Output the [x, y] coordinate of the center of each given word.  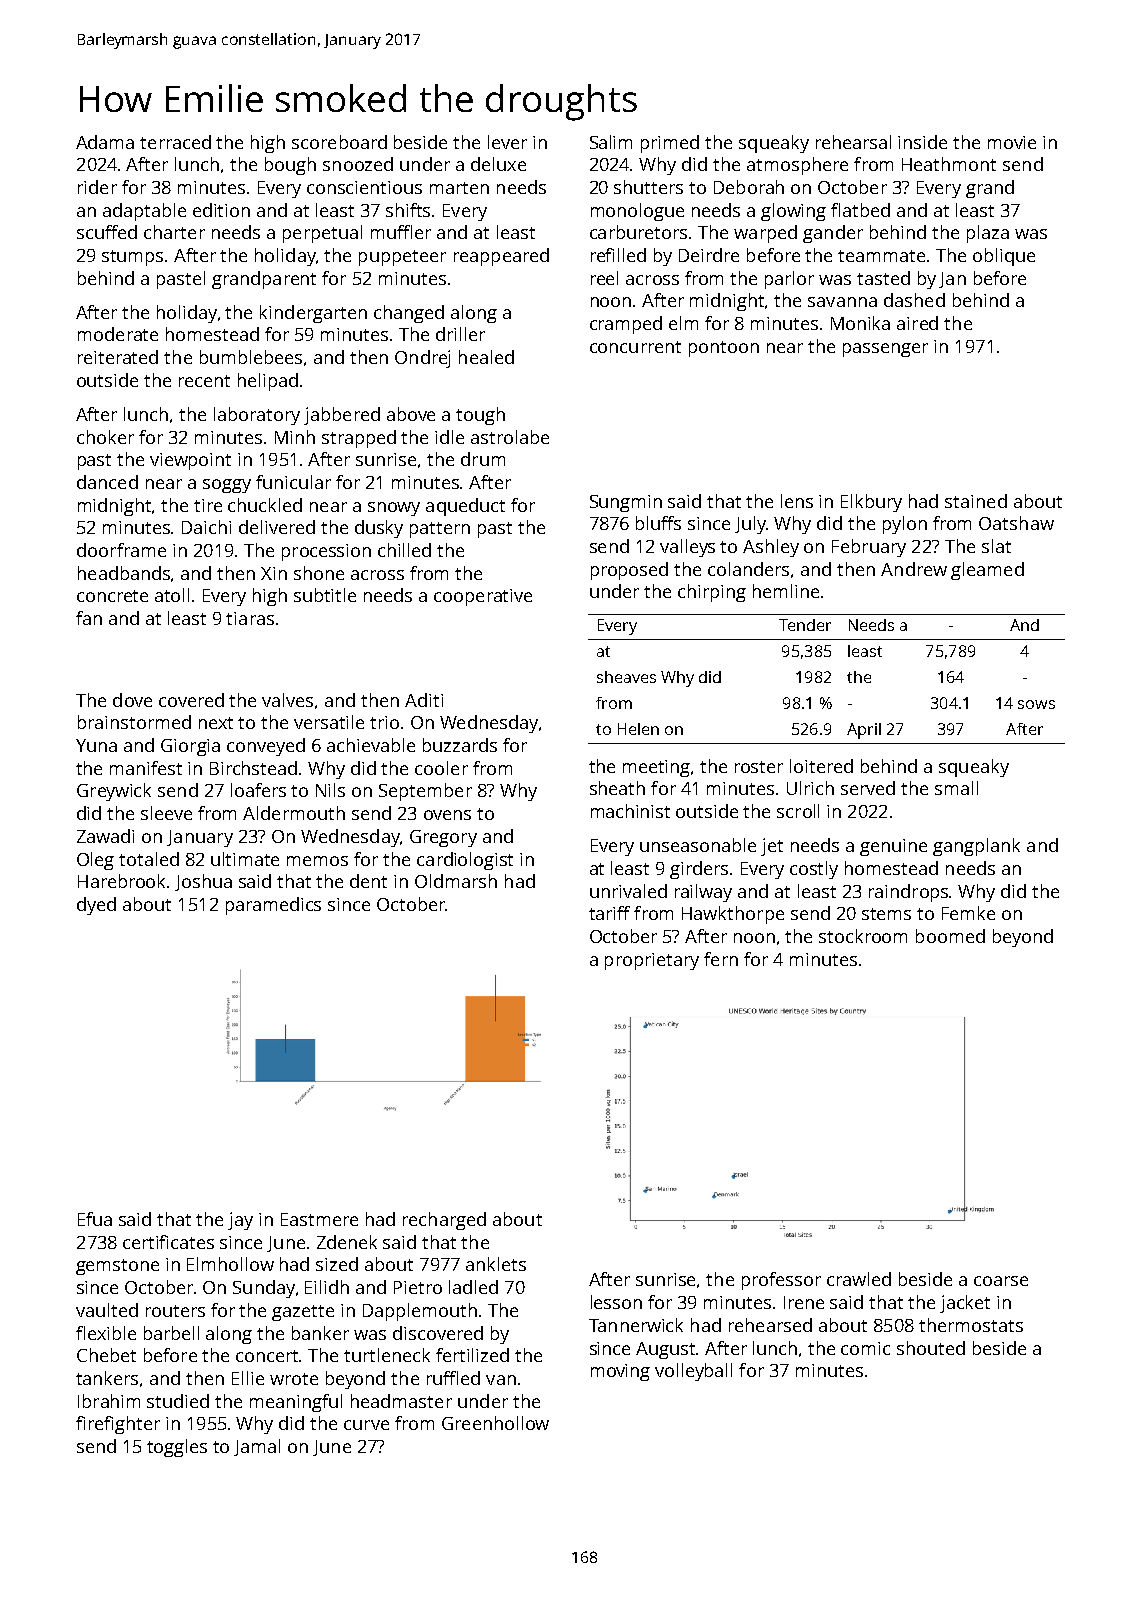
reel [604, 278]
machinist [630, 811]
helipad [268, 382]
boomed [950, 936]
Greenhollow [495, 1423]
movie [1012, 142]
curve [366, 1425]
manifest [146, 768]
